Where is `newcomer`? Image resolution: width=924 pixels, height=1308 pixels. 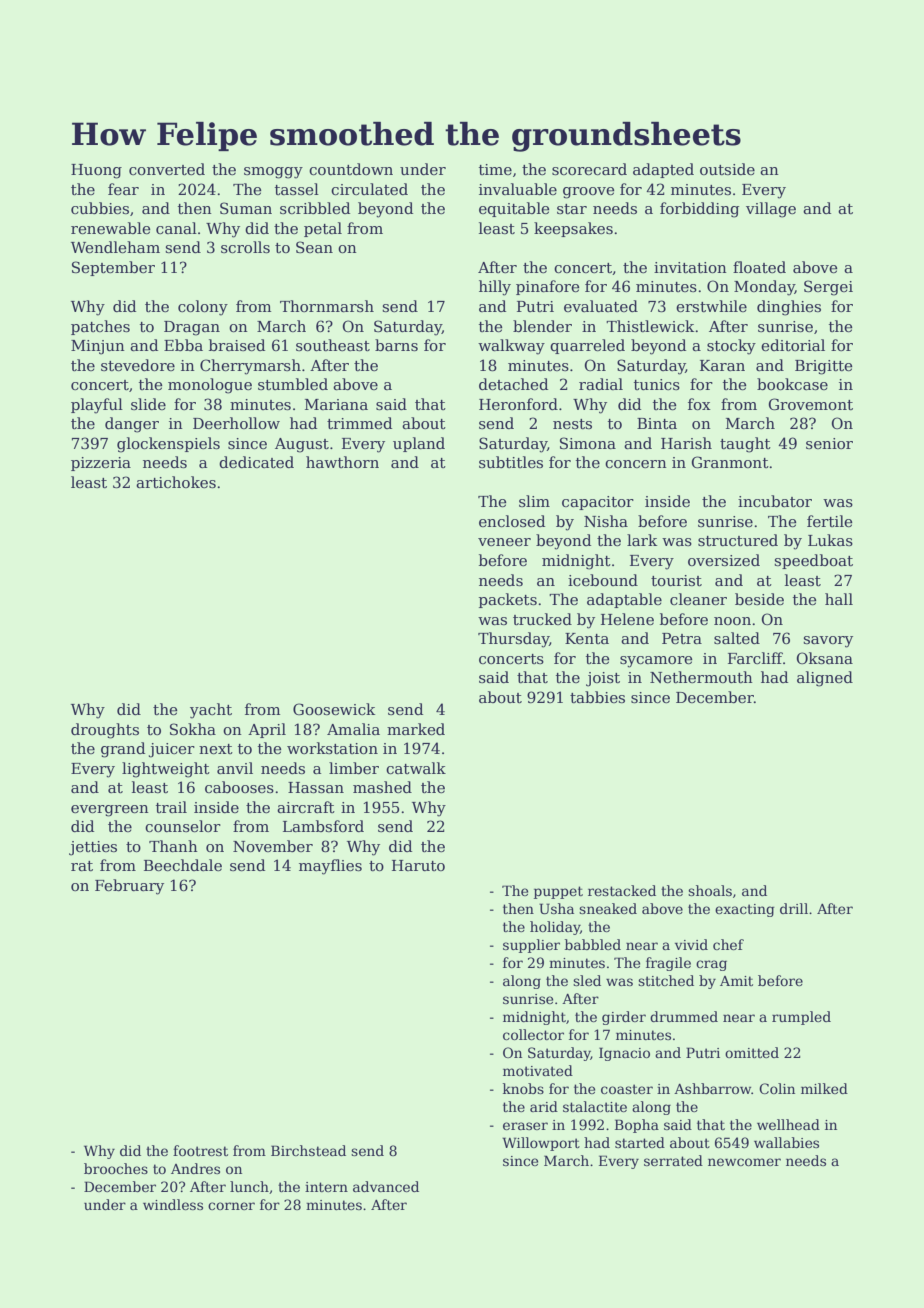 newcomer is located at coordinates (744, 1162).
